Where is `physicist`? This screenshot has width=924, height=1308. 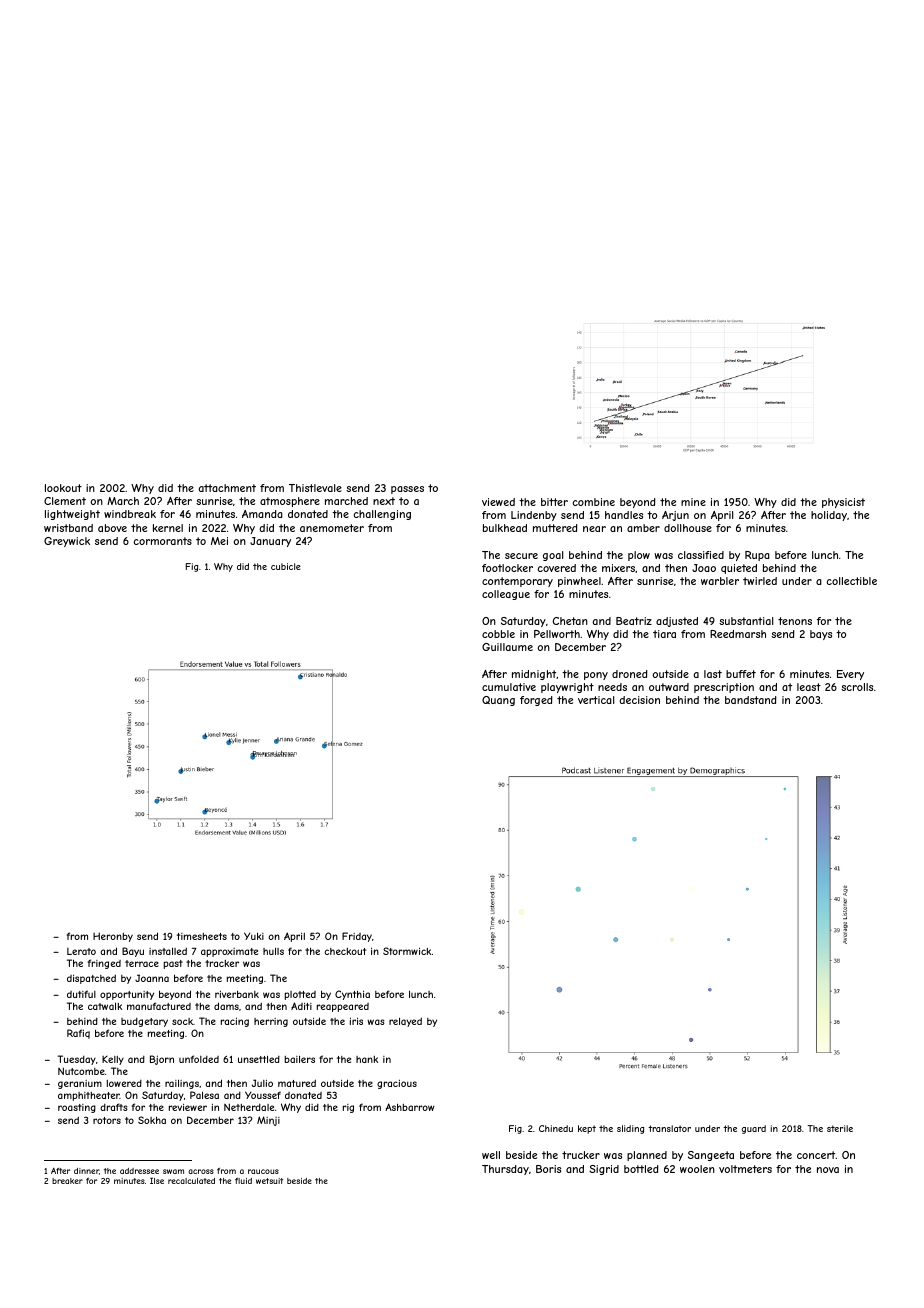
physicist is located at coordinates (843, 503).
